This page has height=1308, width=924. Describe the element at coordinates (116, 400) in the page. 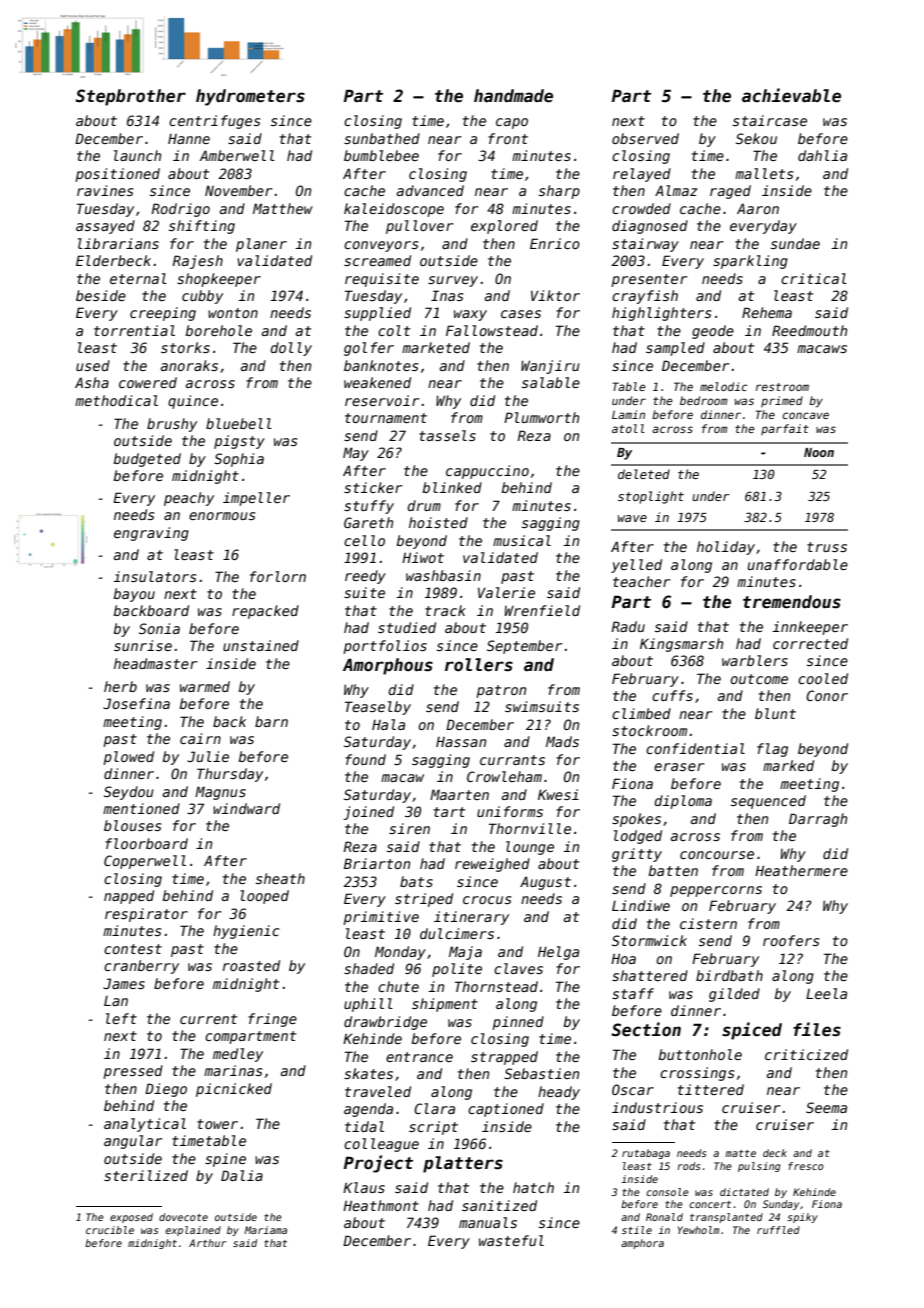

I see `methodical` at that location.
